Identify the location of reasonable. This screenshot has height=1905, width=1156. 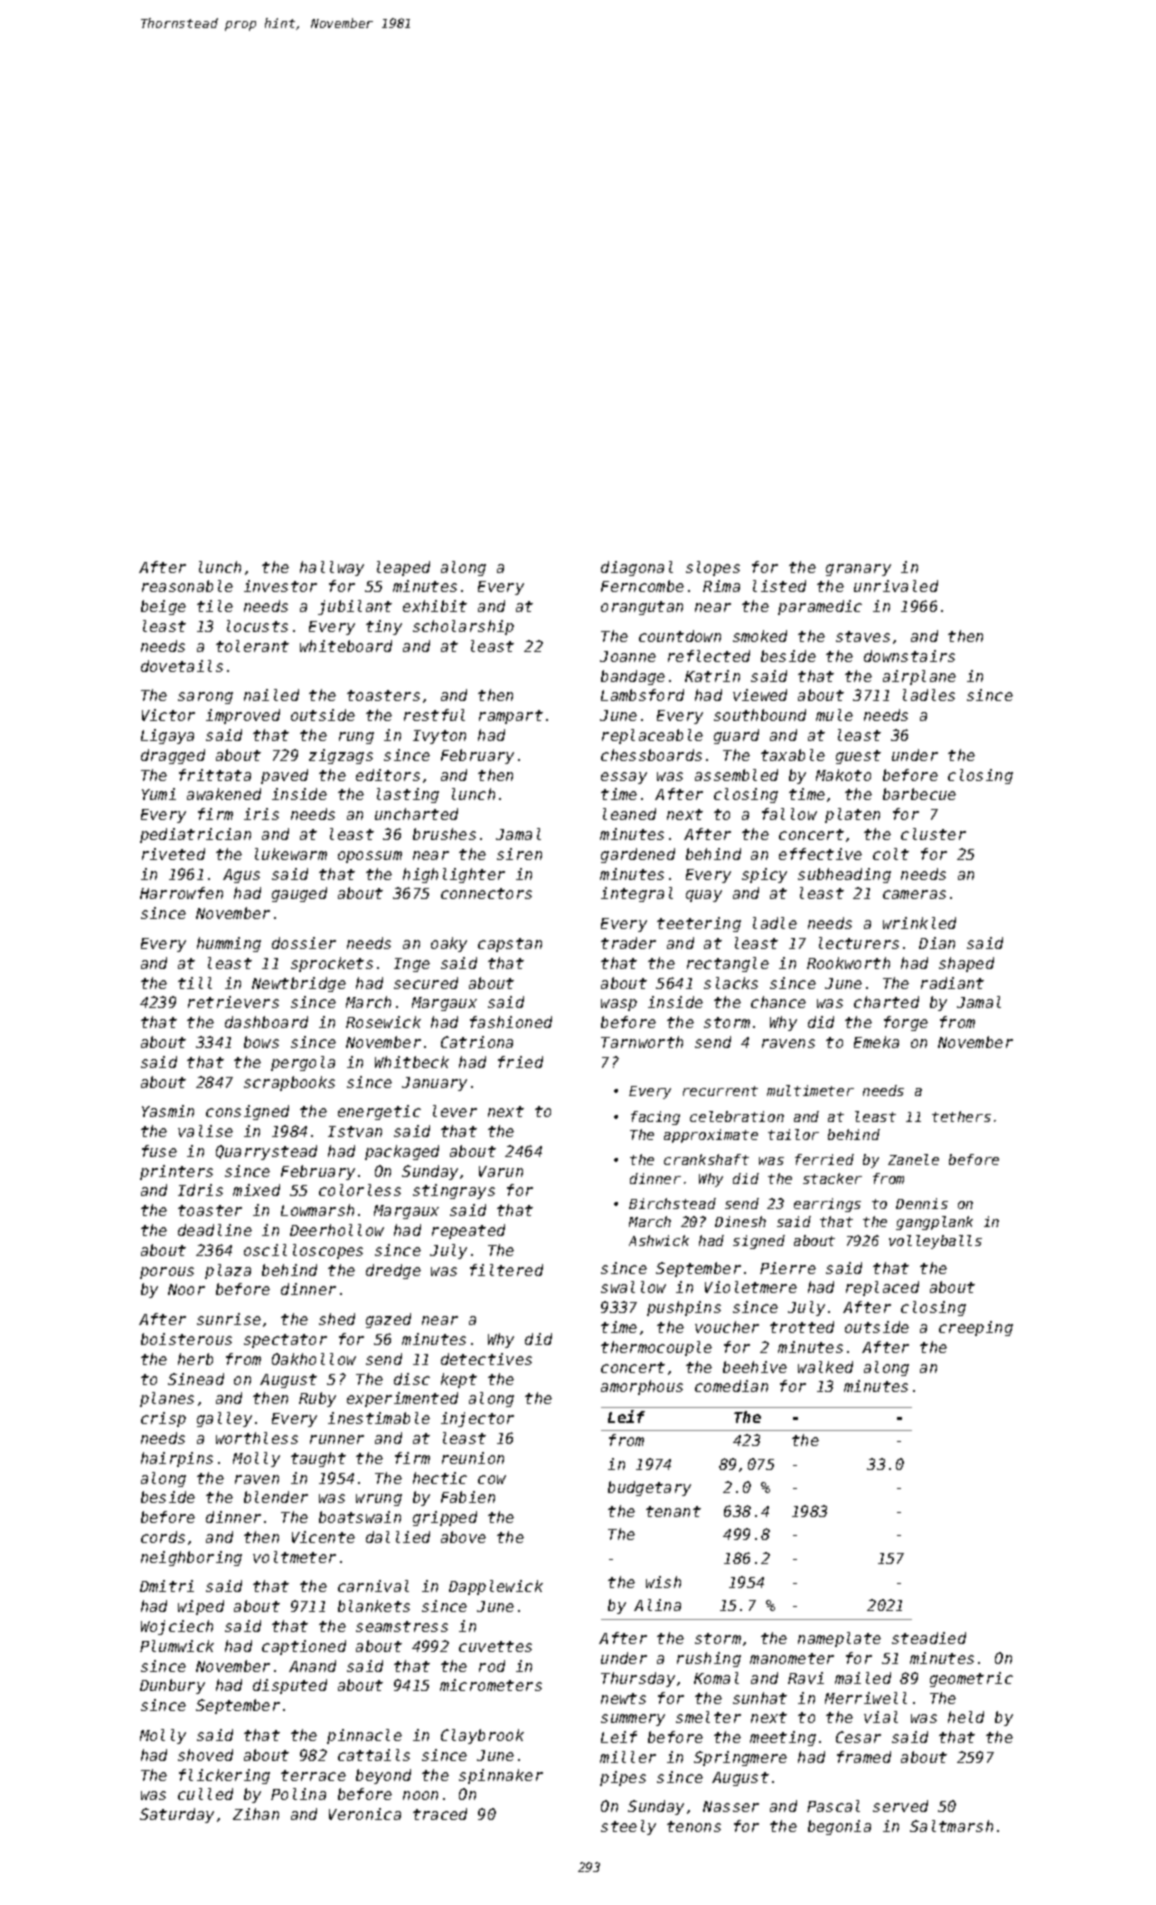
(187, 586).
